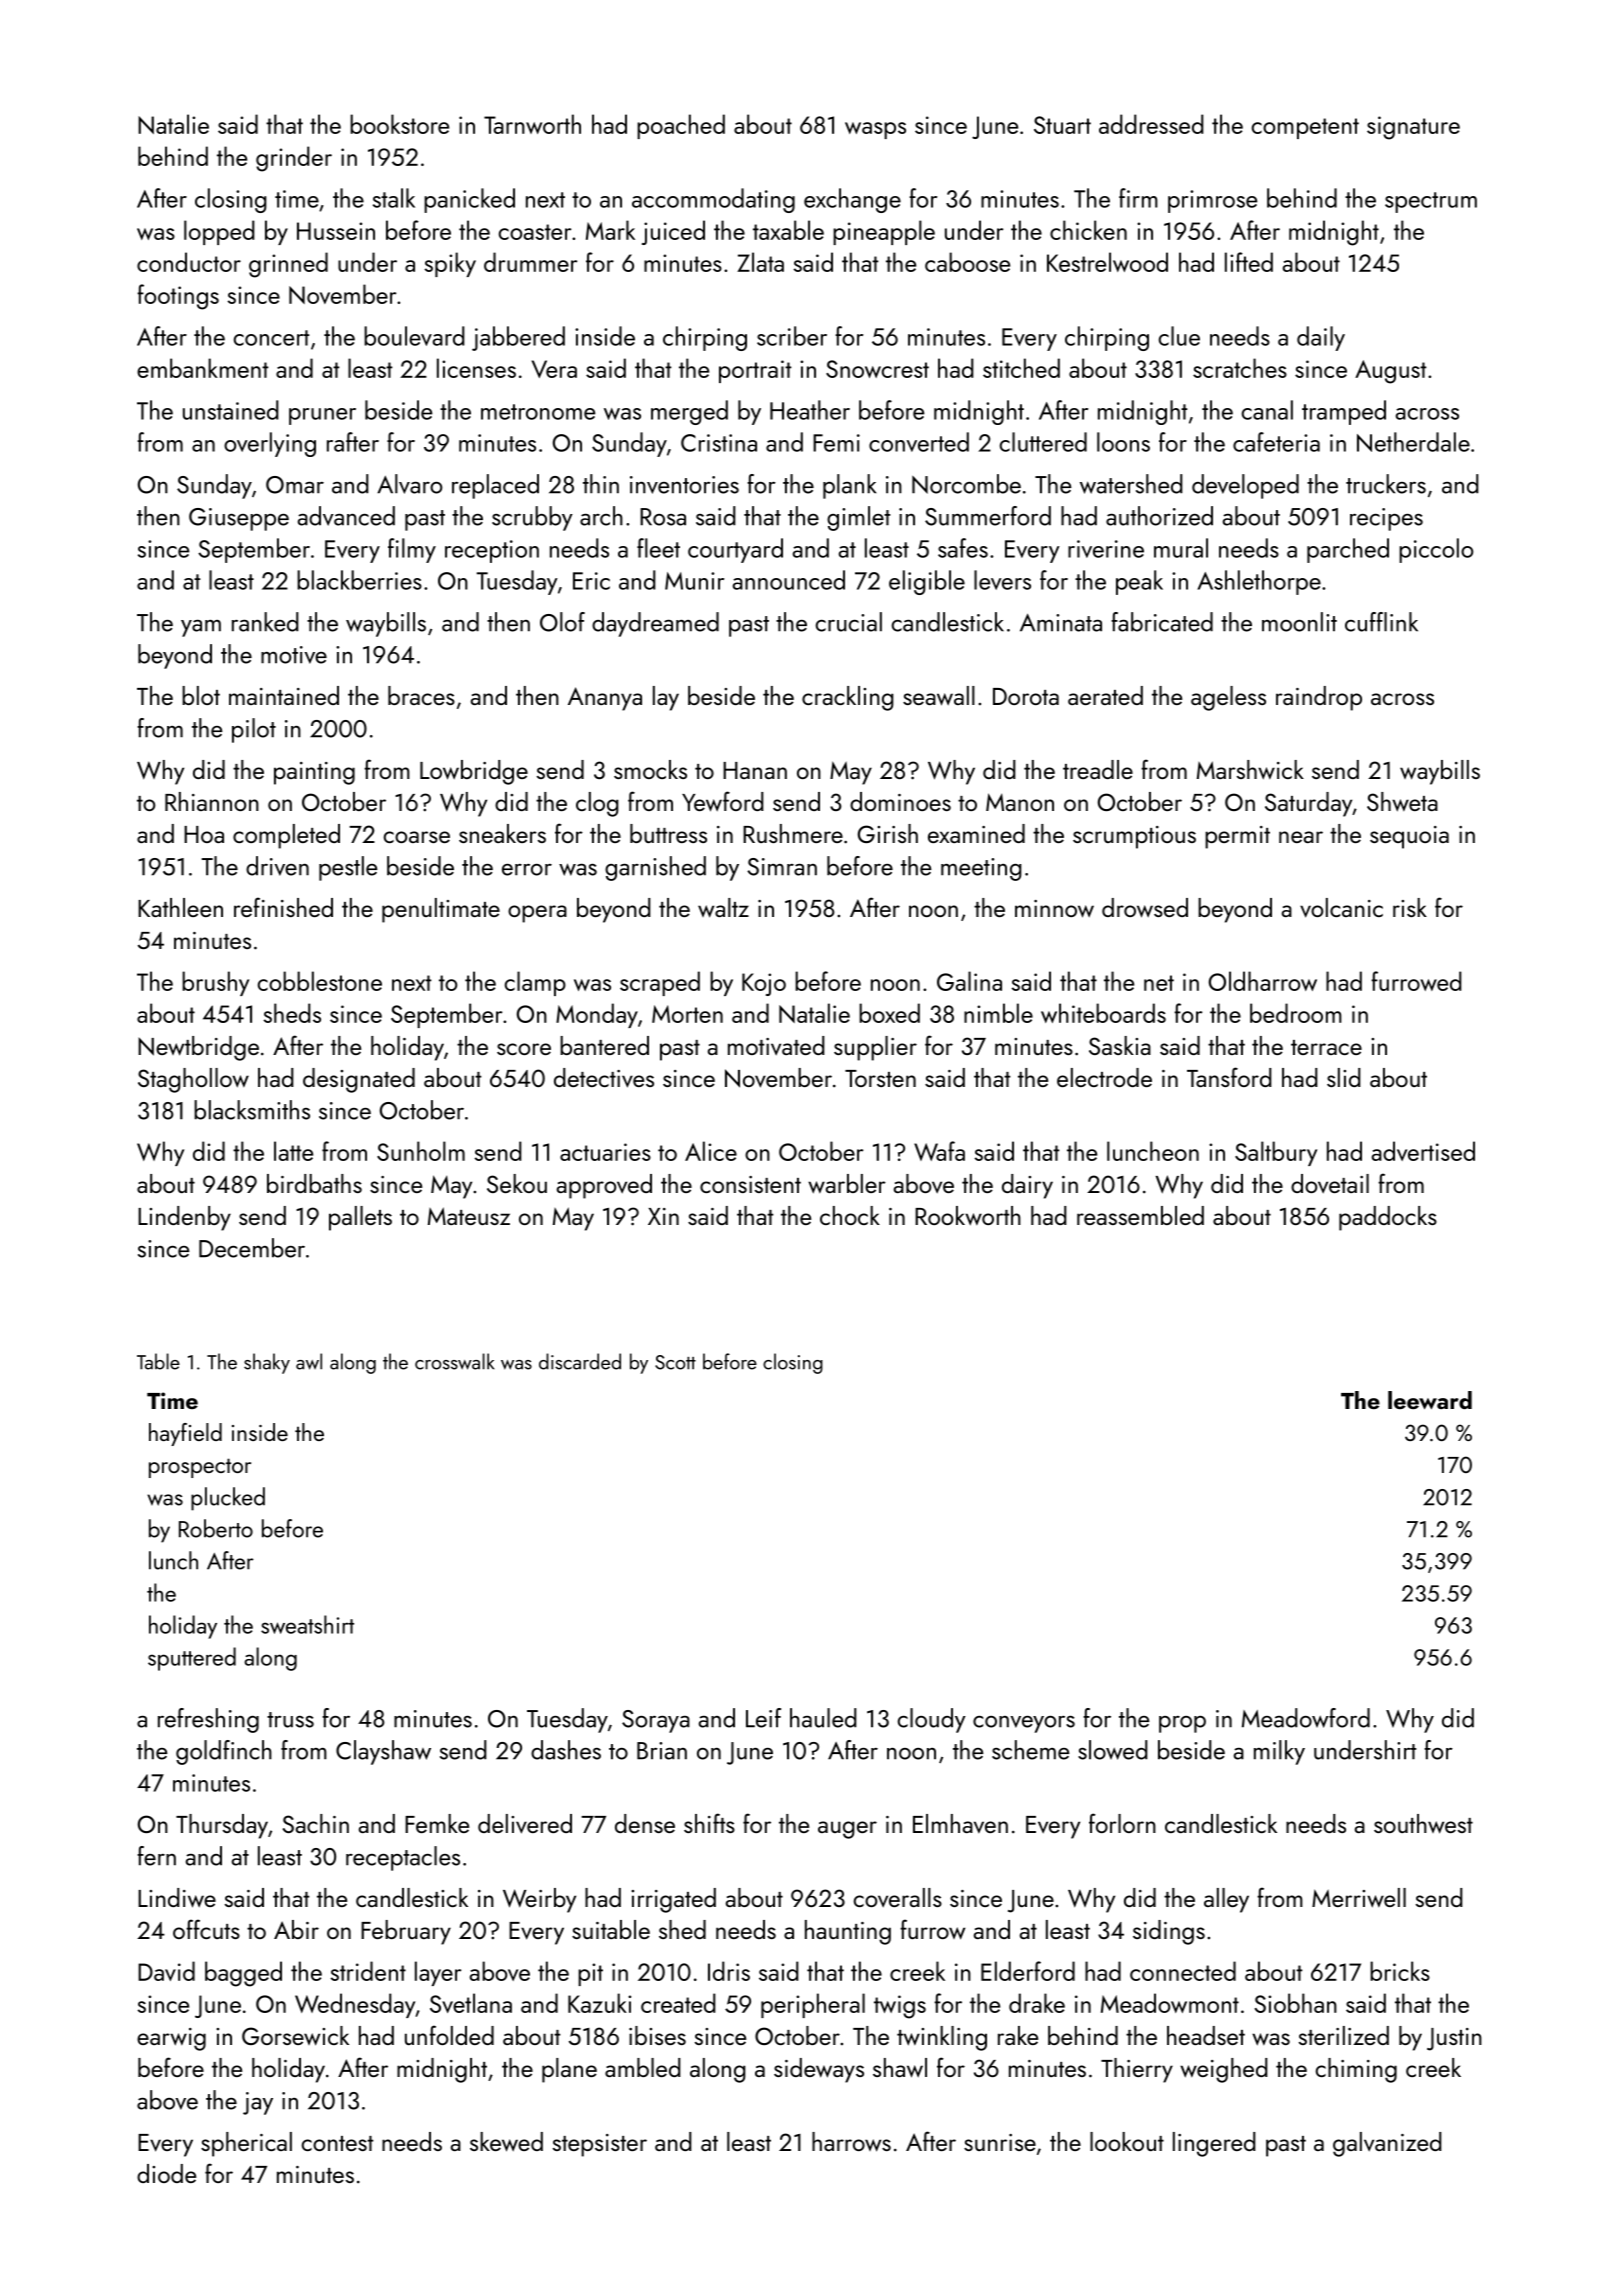 Image resolution: width=1620 pixels, height=2292 pixels. Describe the element at coordinates (185, 1434) in the page. I see `hayfield` at that location.
